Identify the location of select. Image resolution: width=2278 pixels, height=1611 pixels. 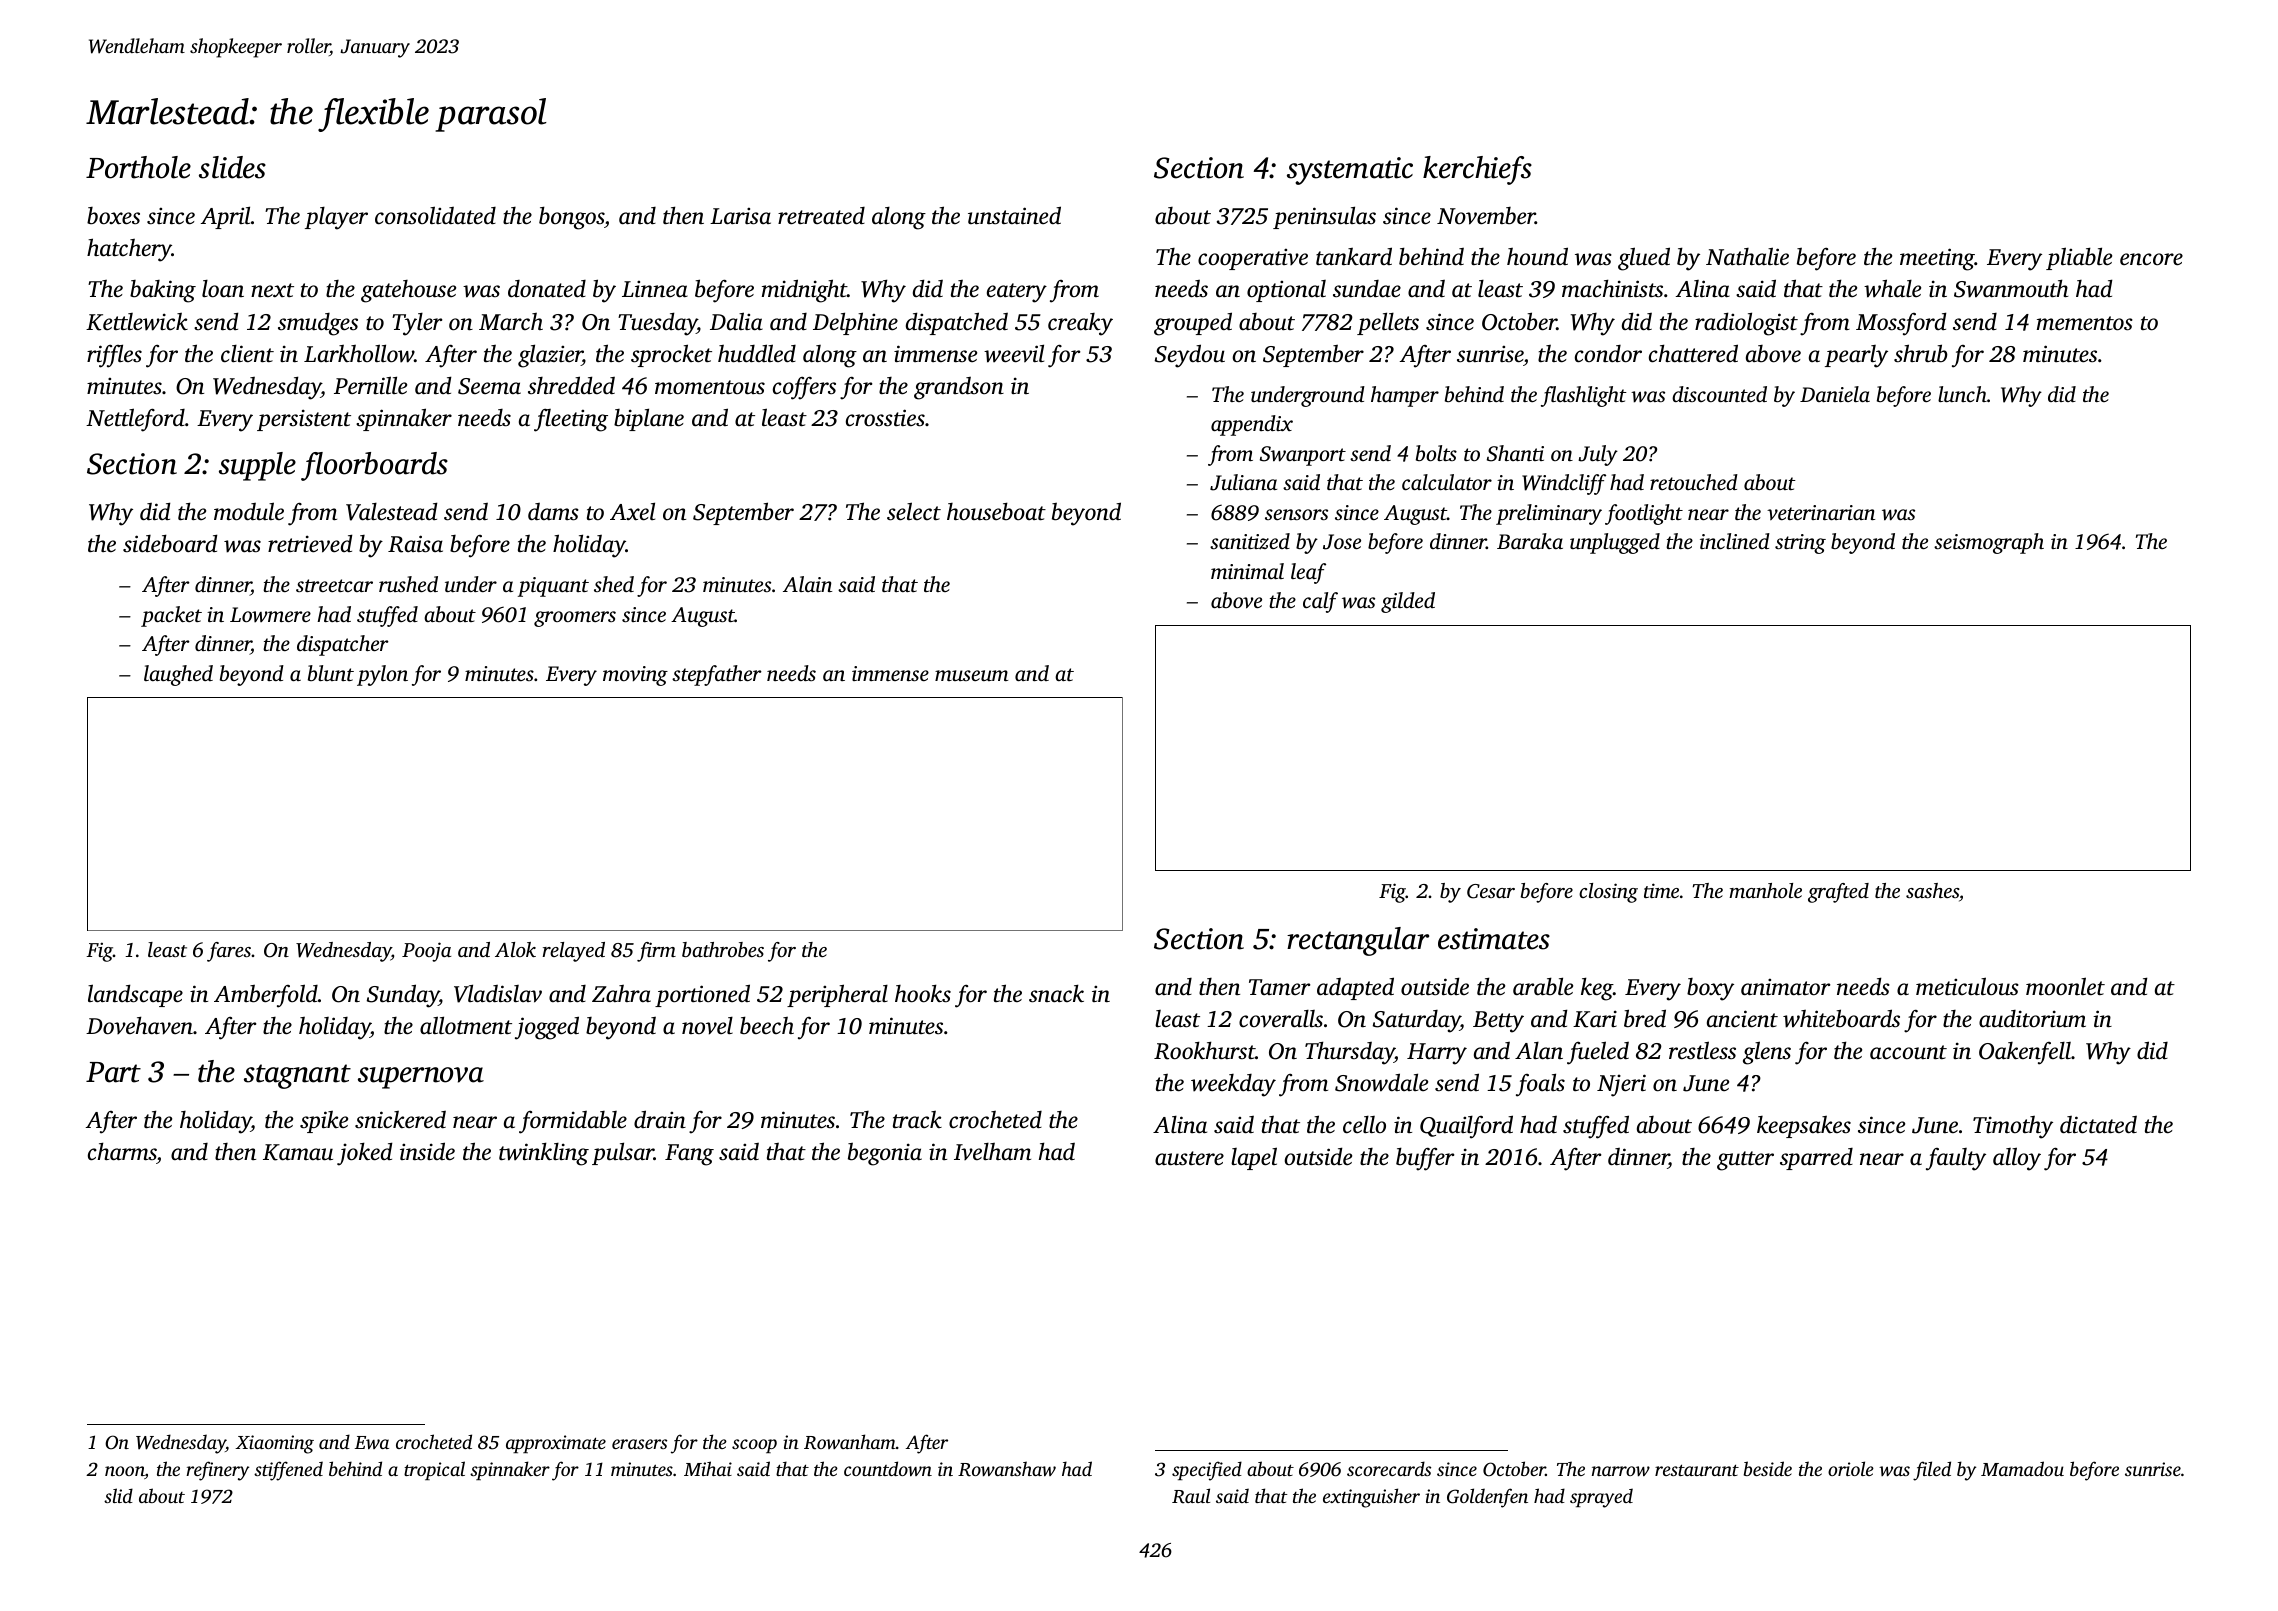
(914, 511).
